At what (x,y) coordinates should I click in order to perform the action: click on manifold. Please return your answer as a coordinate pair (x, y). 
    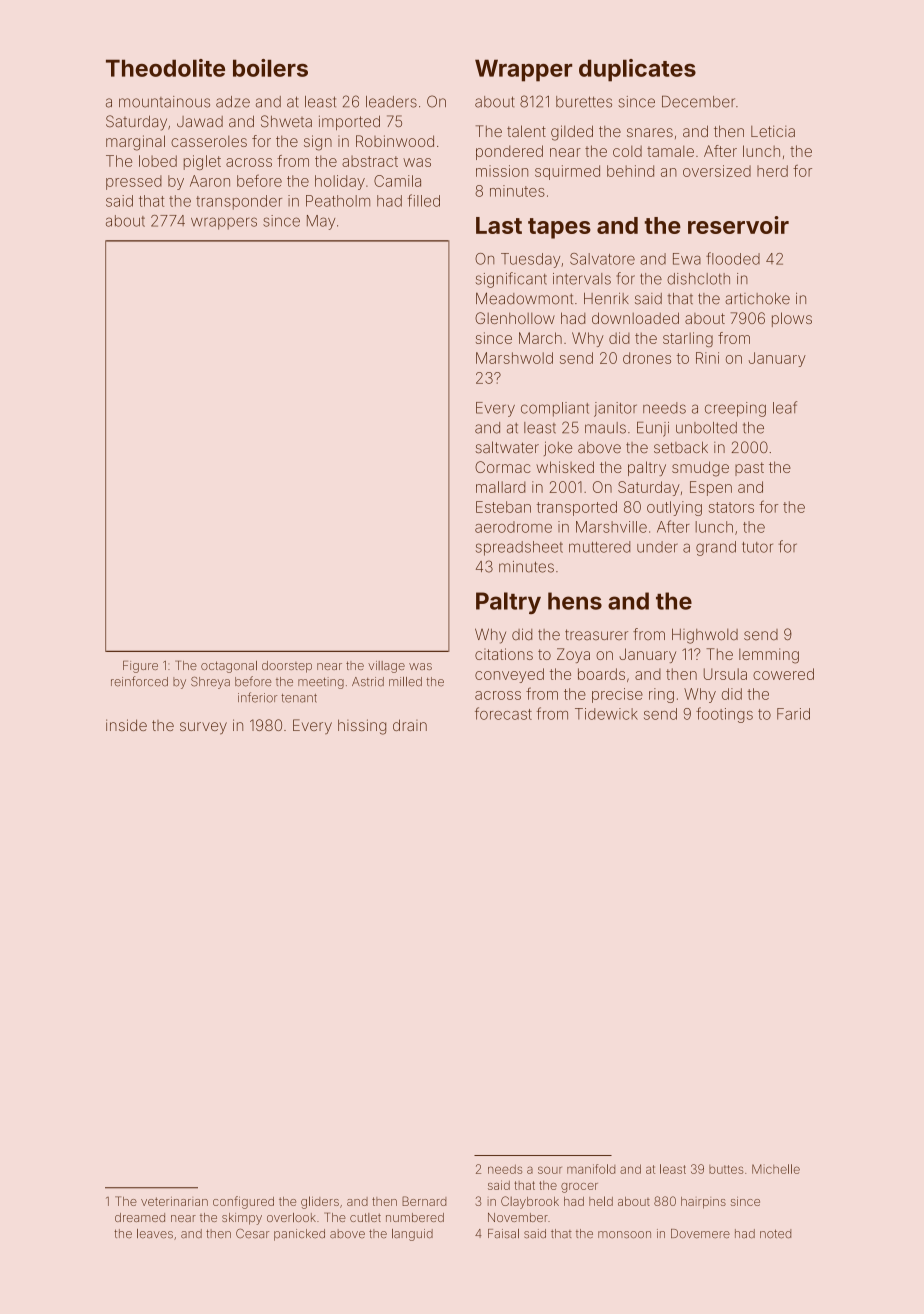
    Looking at the image, I should click on (591, 1169).
